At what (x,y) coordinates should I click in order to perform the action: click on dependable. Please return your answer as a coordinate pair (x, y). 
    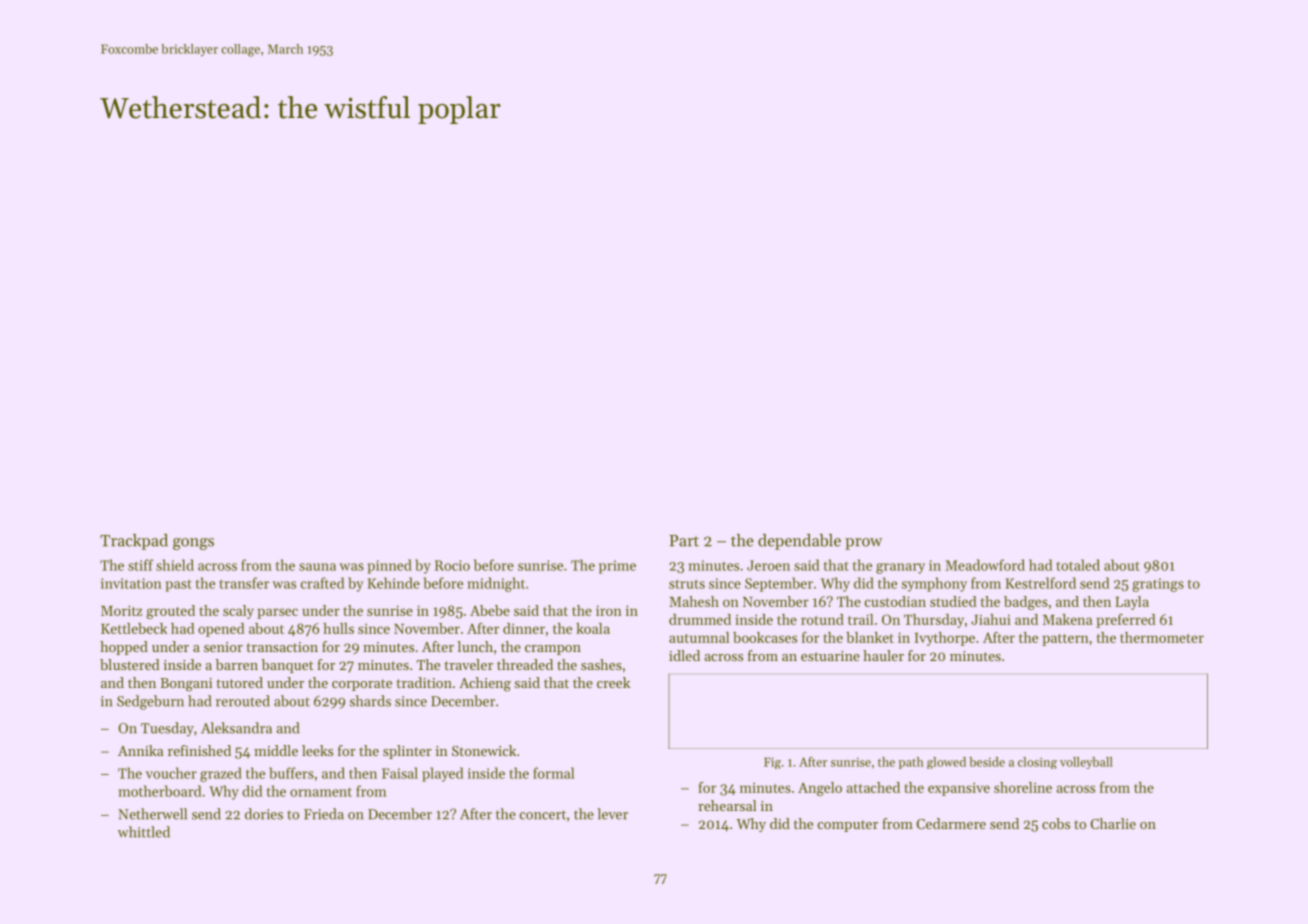
    Looking at the image, I should click on (799, 542).
